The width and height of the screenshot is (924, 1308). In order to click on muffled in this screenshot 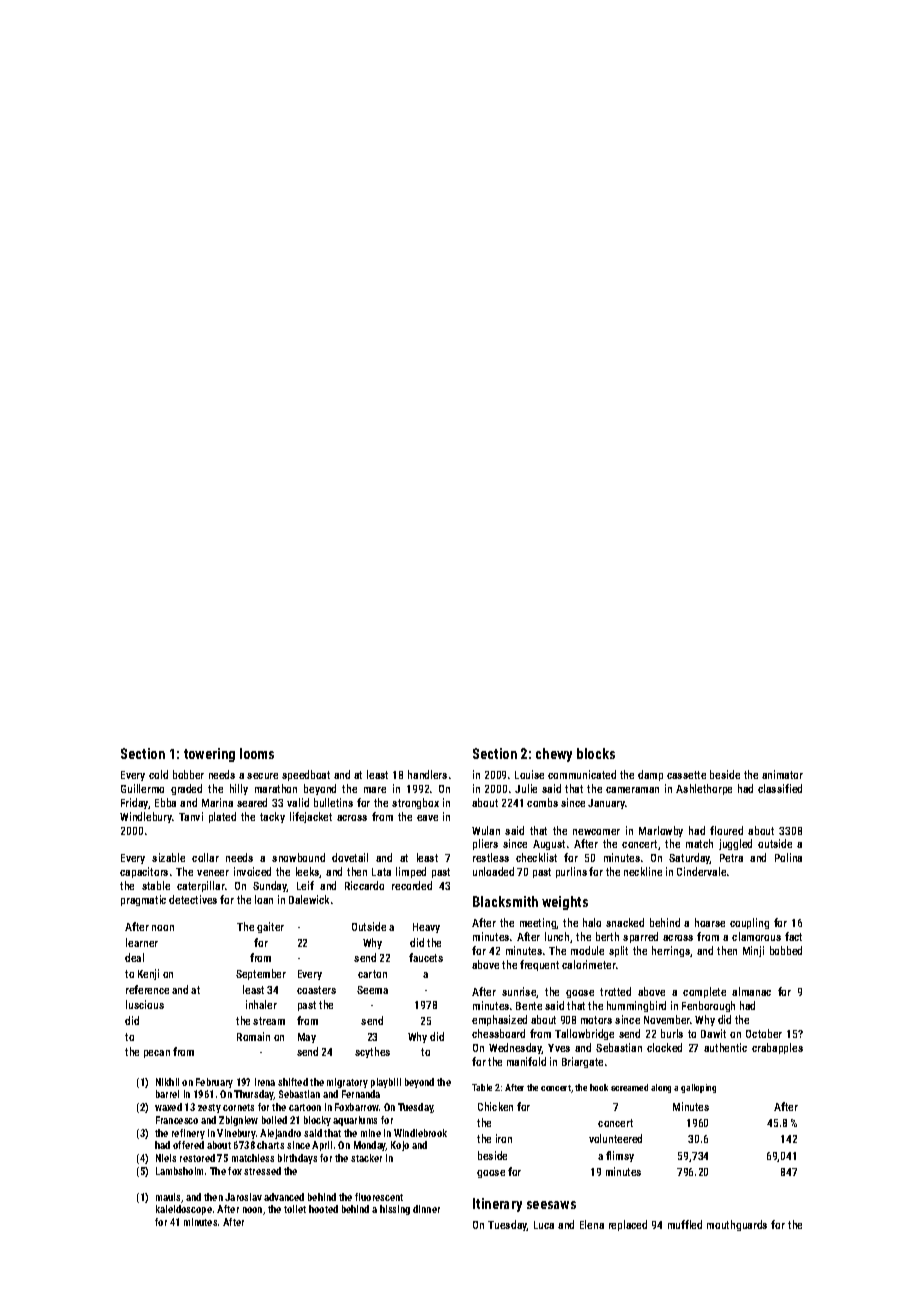, I will do `click(685, 1224)`.
